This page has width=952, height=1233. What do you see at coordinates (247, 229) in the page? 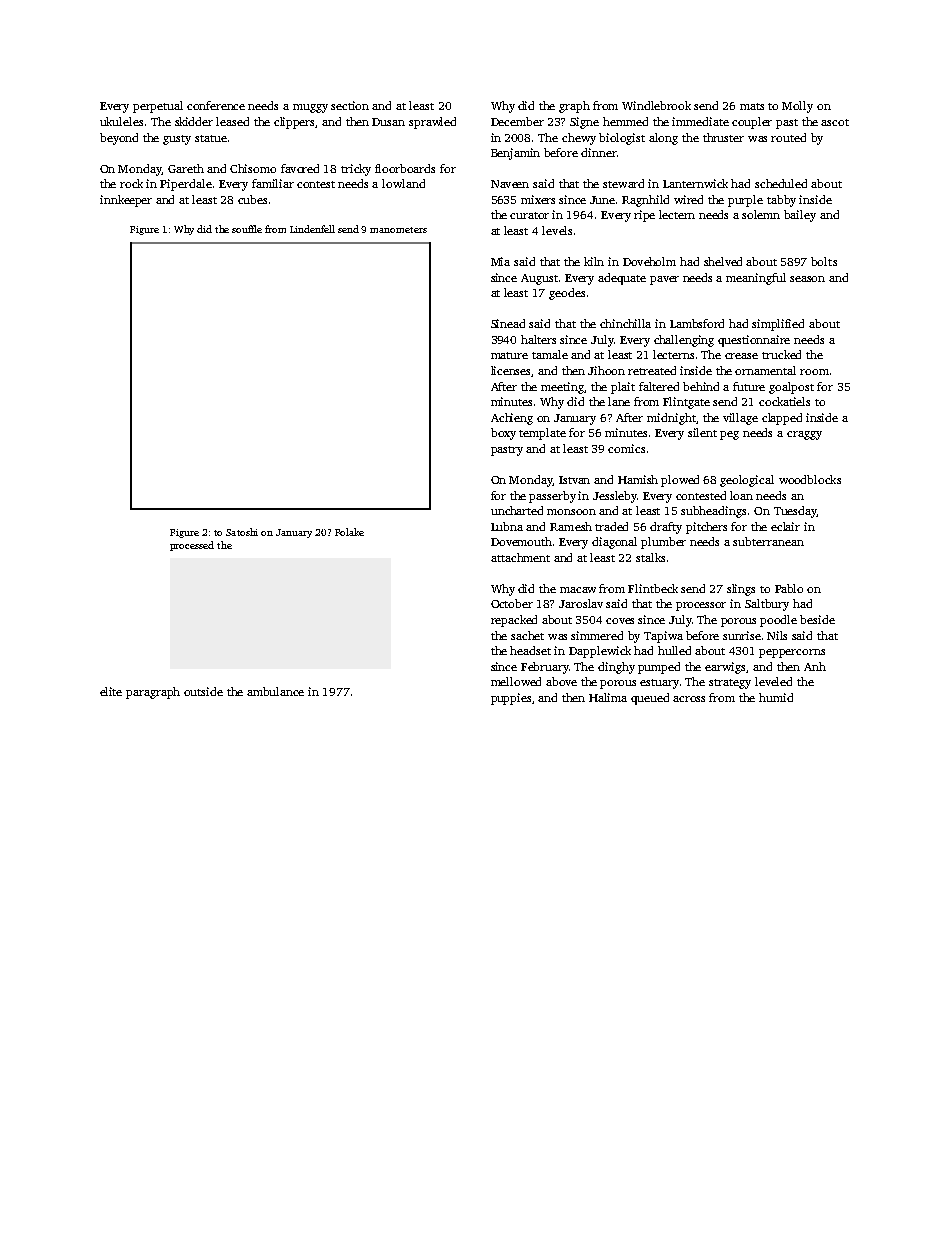
I see `souffle` at bounding box center [247, 229].
